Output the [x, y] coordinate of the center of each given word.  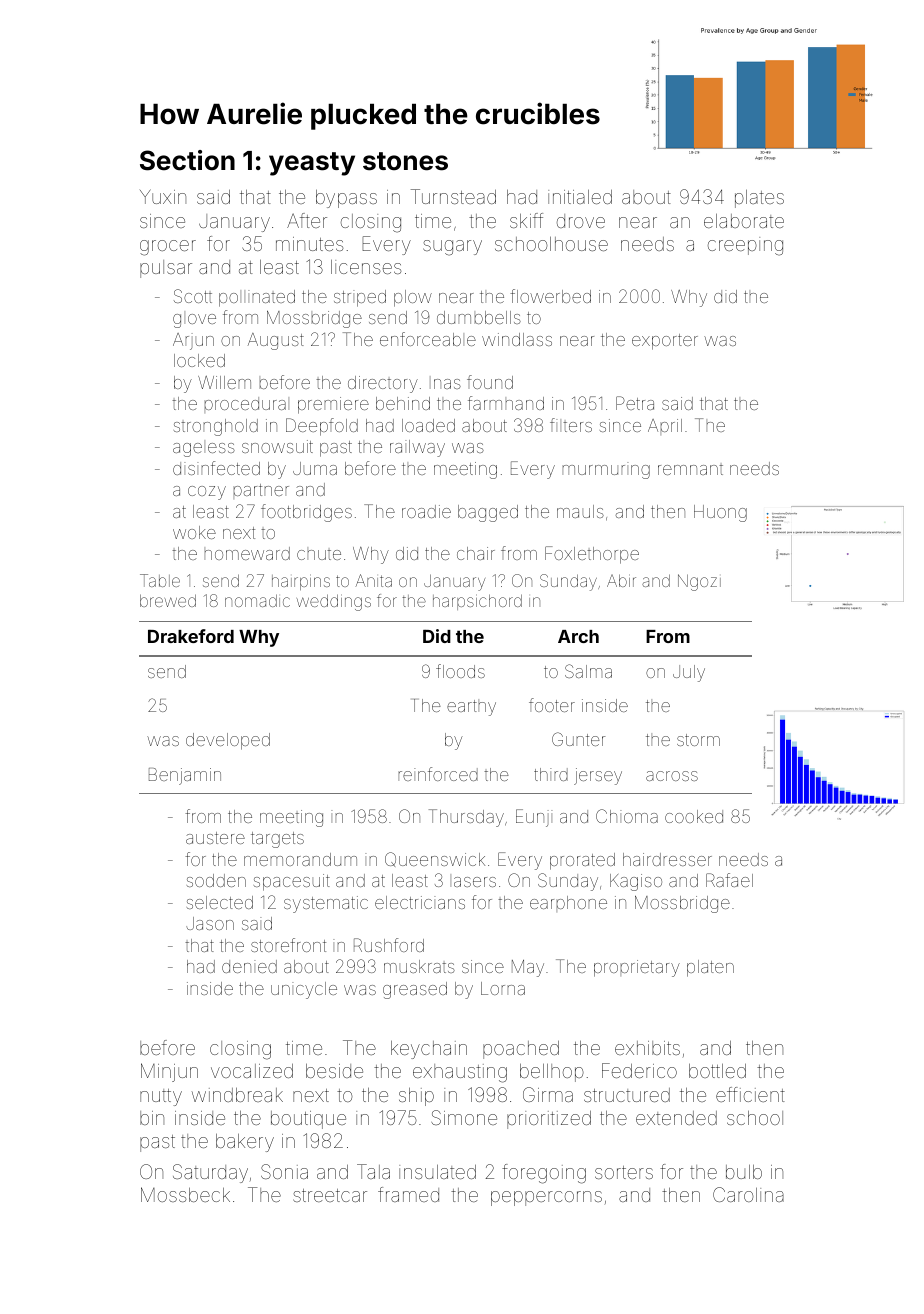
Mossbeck [185, 1194]
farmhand [506, 403]
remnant [690, 470]
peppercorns [546, 1198]
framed [408, 1194]
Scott [193, 296]
